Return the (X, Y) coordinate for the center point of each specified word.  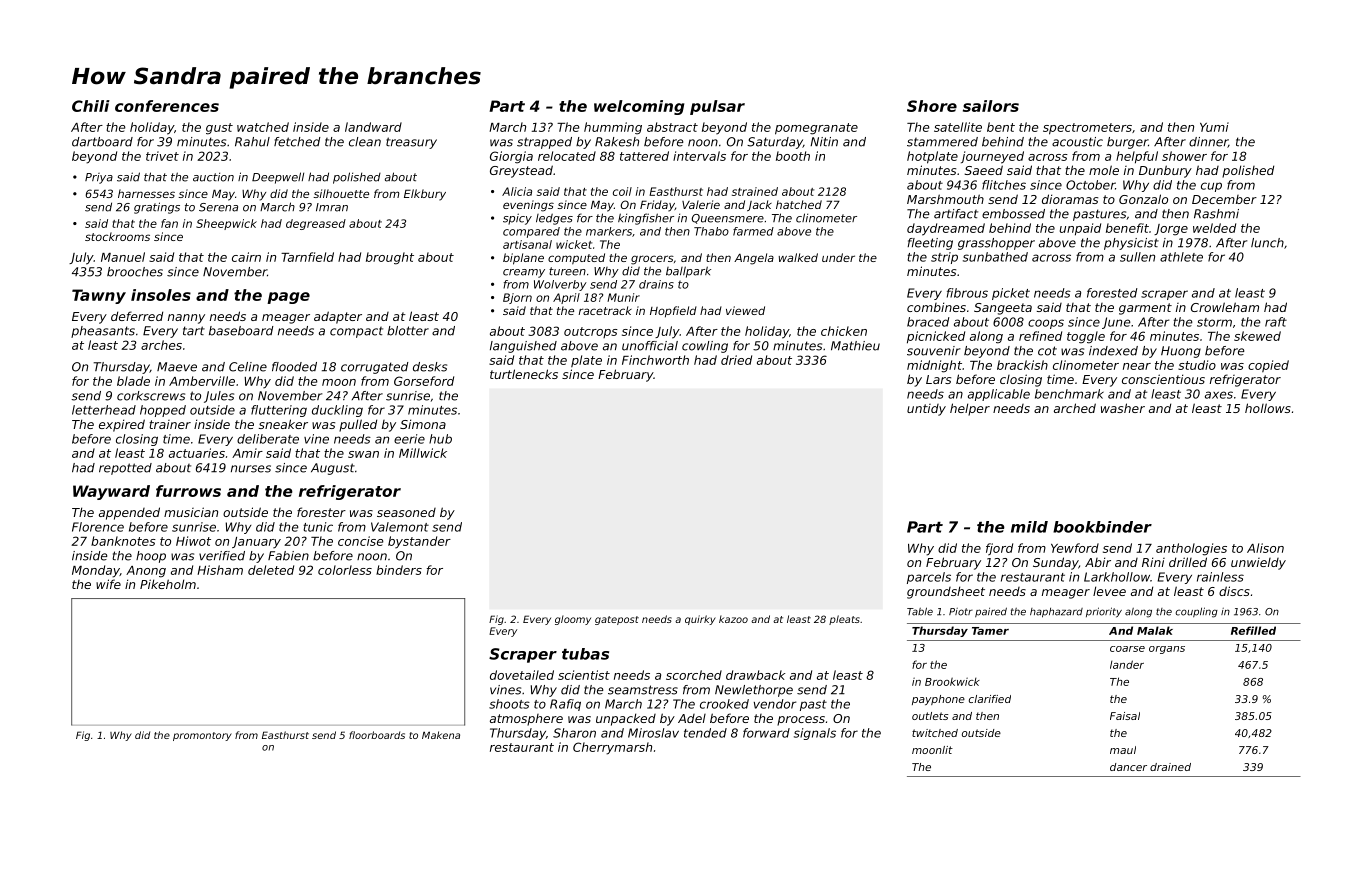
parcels (929, 578)
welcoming (639, 107)
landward (373, 127)
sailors (991, 106)
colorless (345, 570)
